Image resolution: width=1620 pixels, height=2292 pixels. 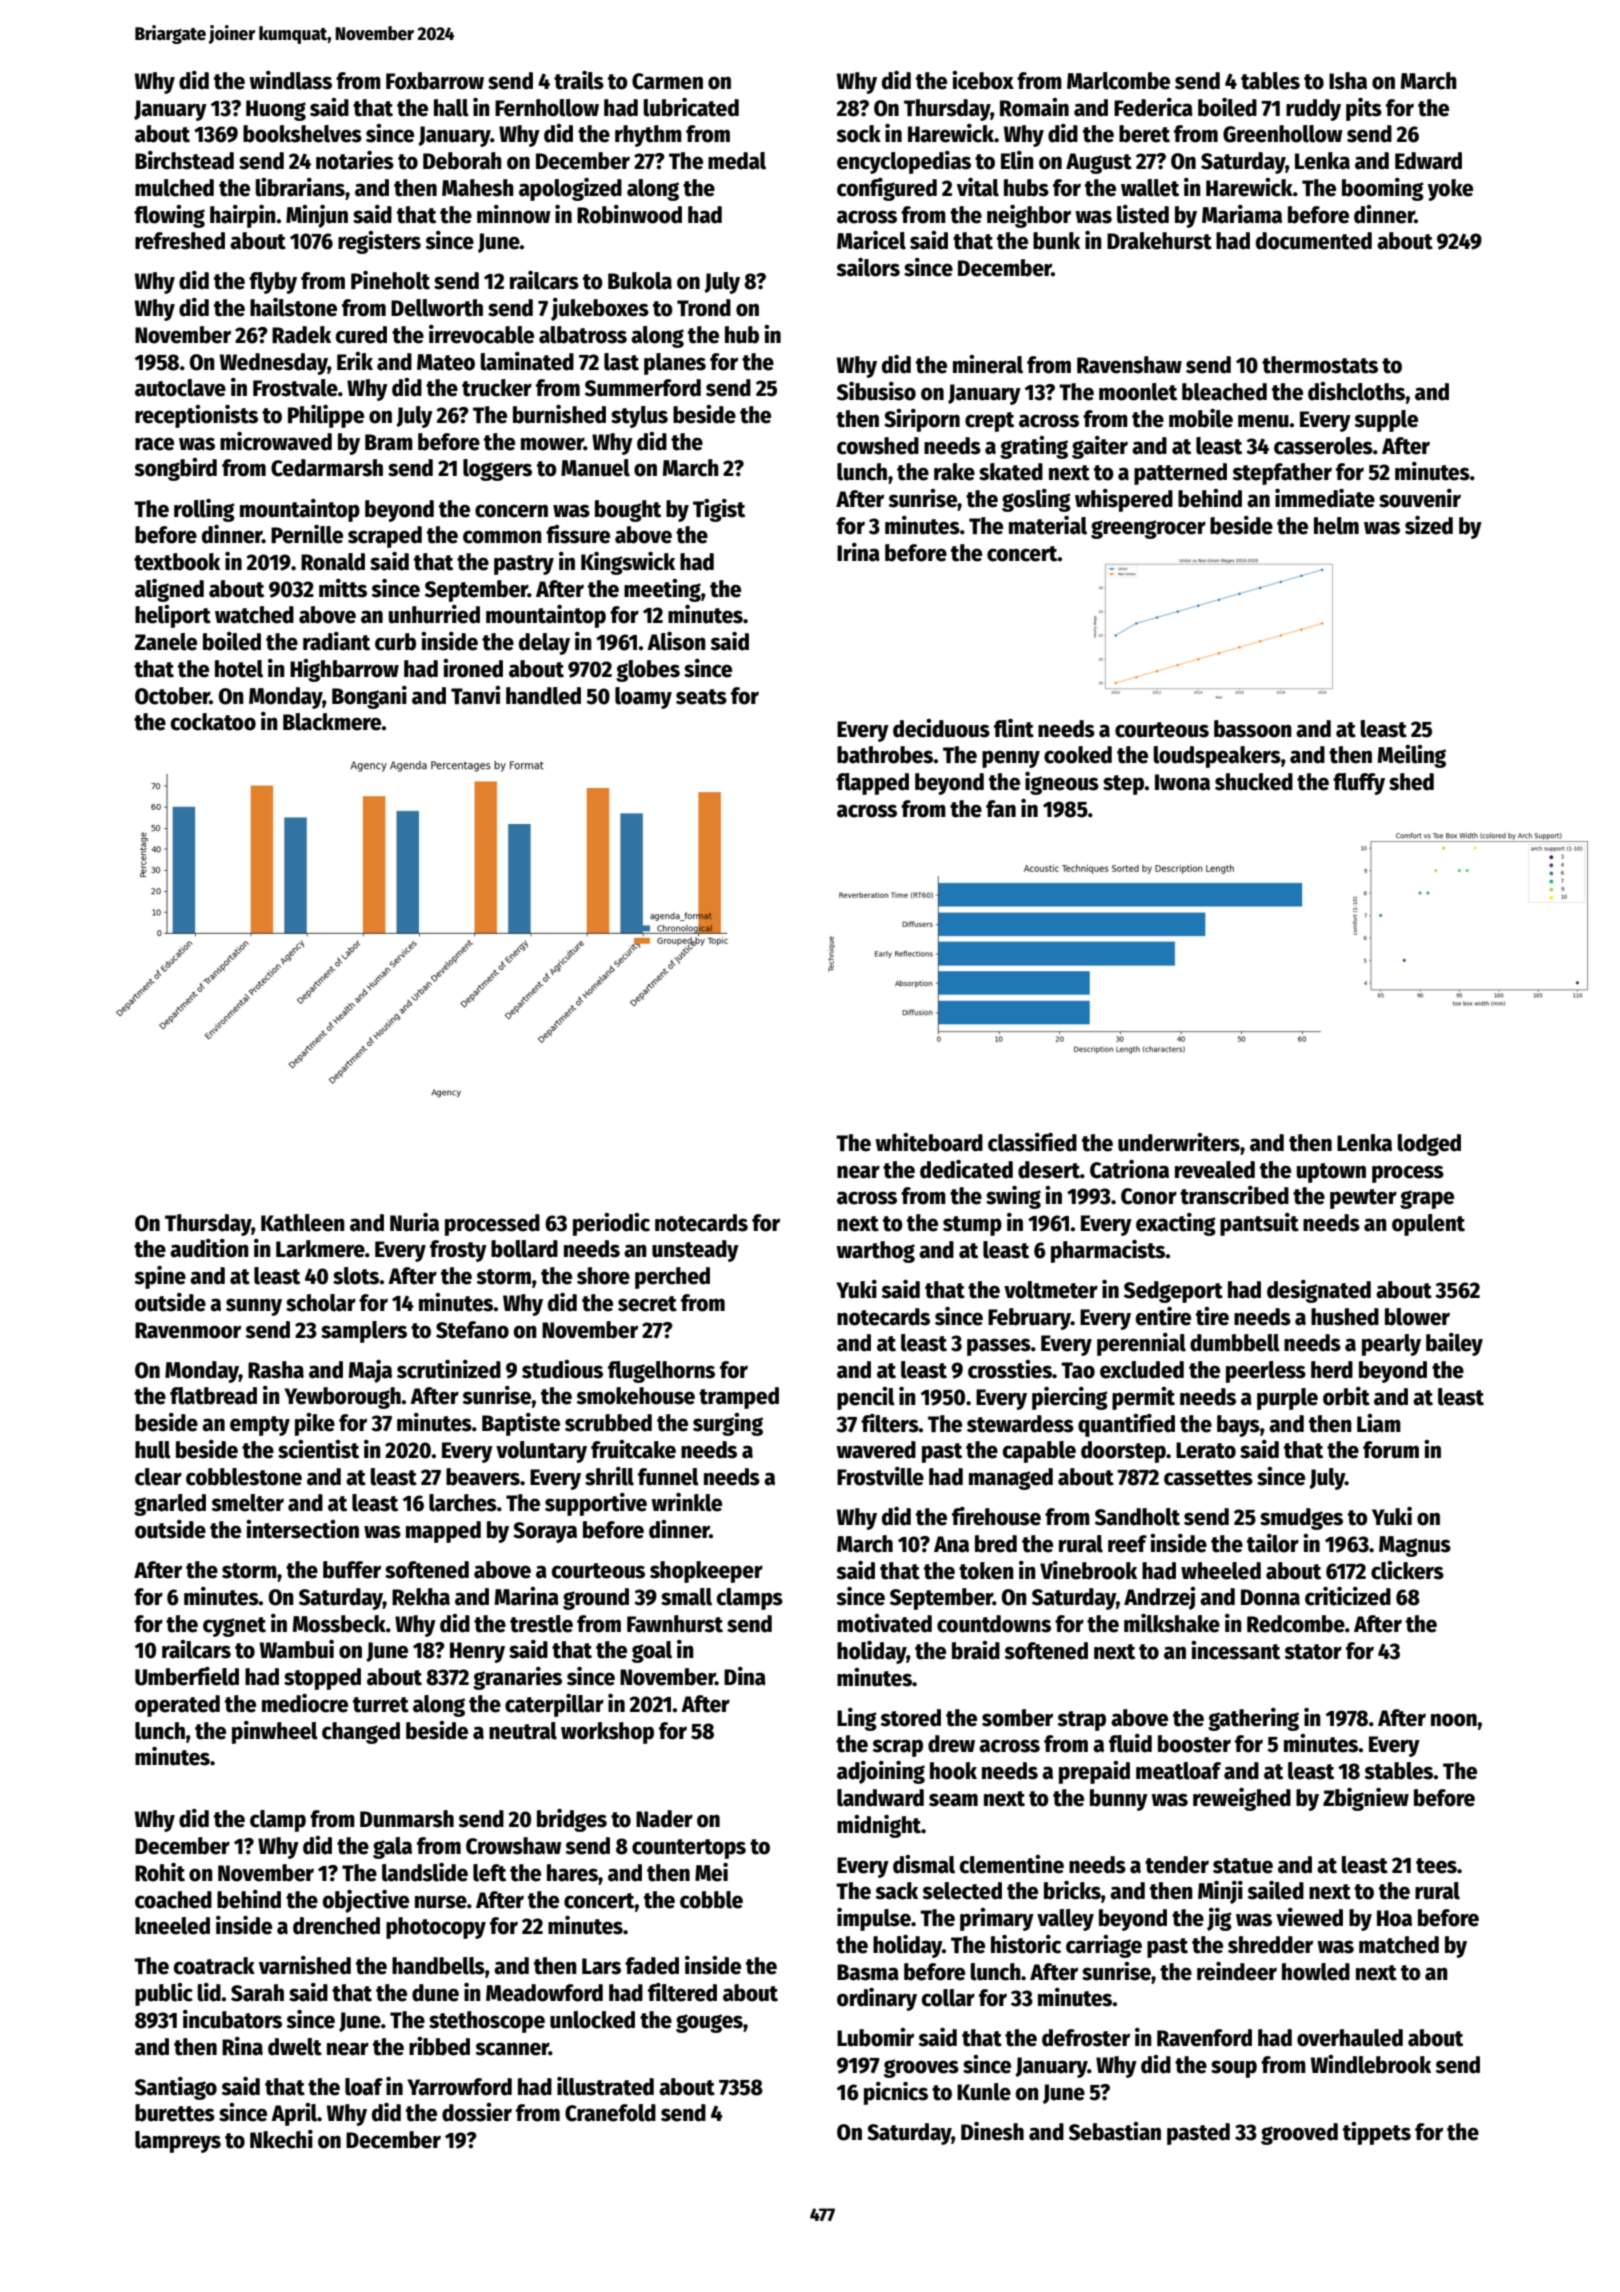 What do you see at coordinates (1143, 214) in the image?
I see `listed` at bounding box center [1143, 214].
